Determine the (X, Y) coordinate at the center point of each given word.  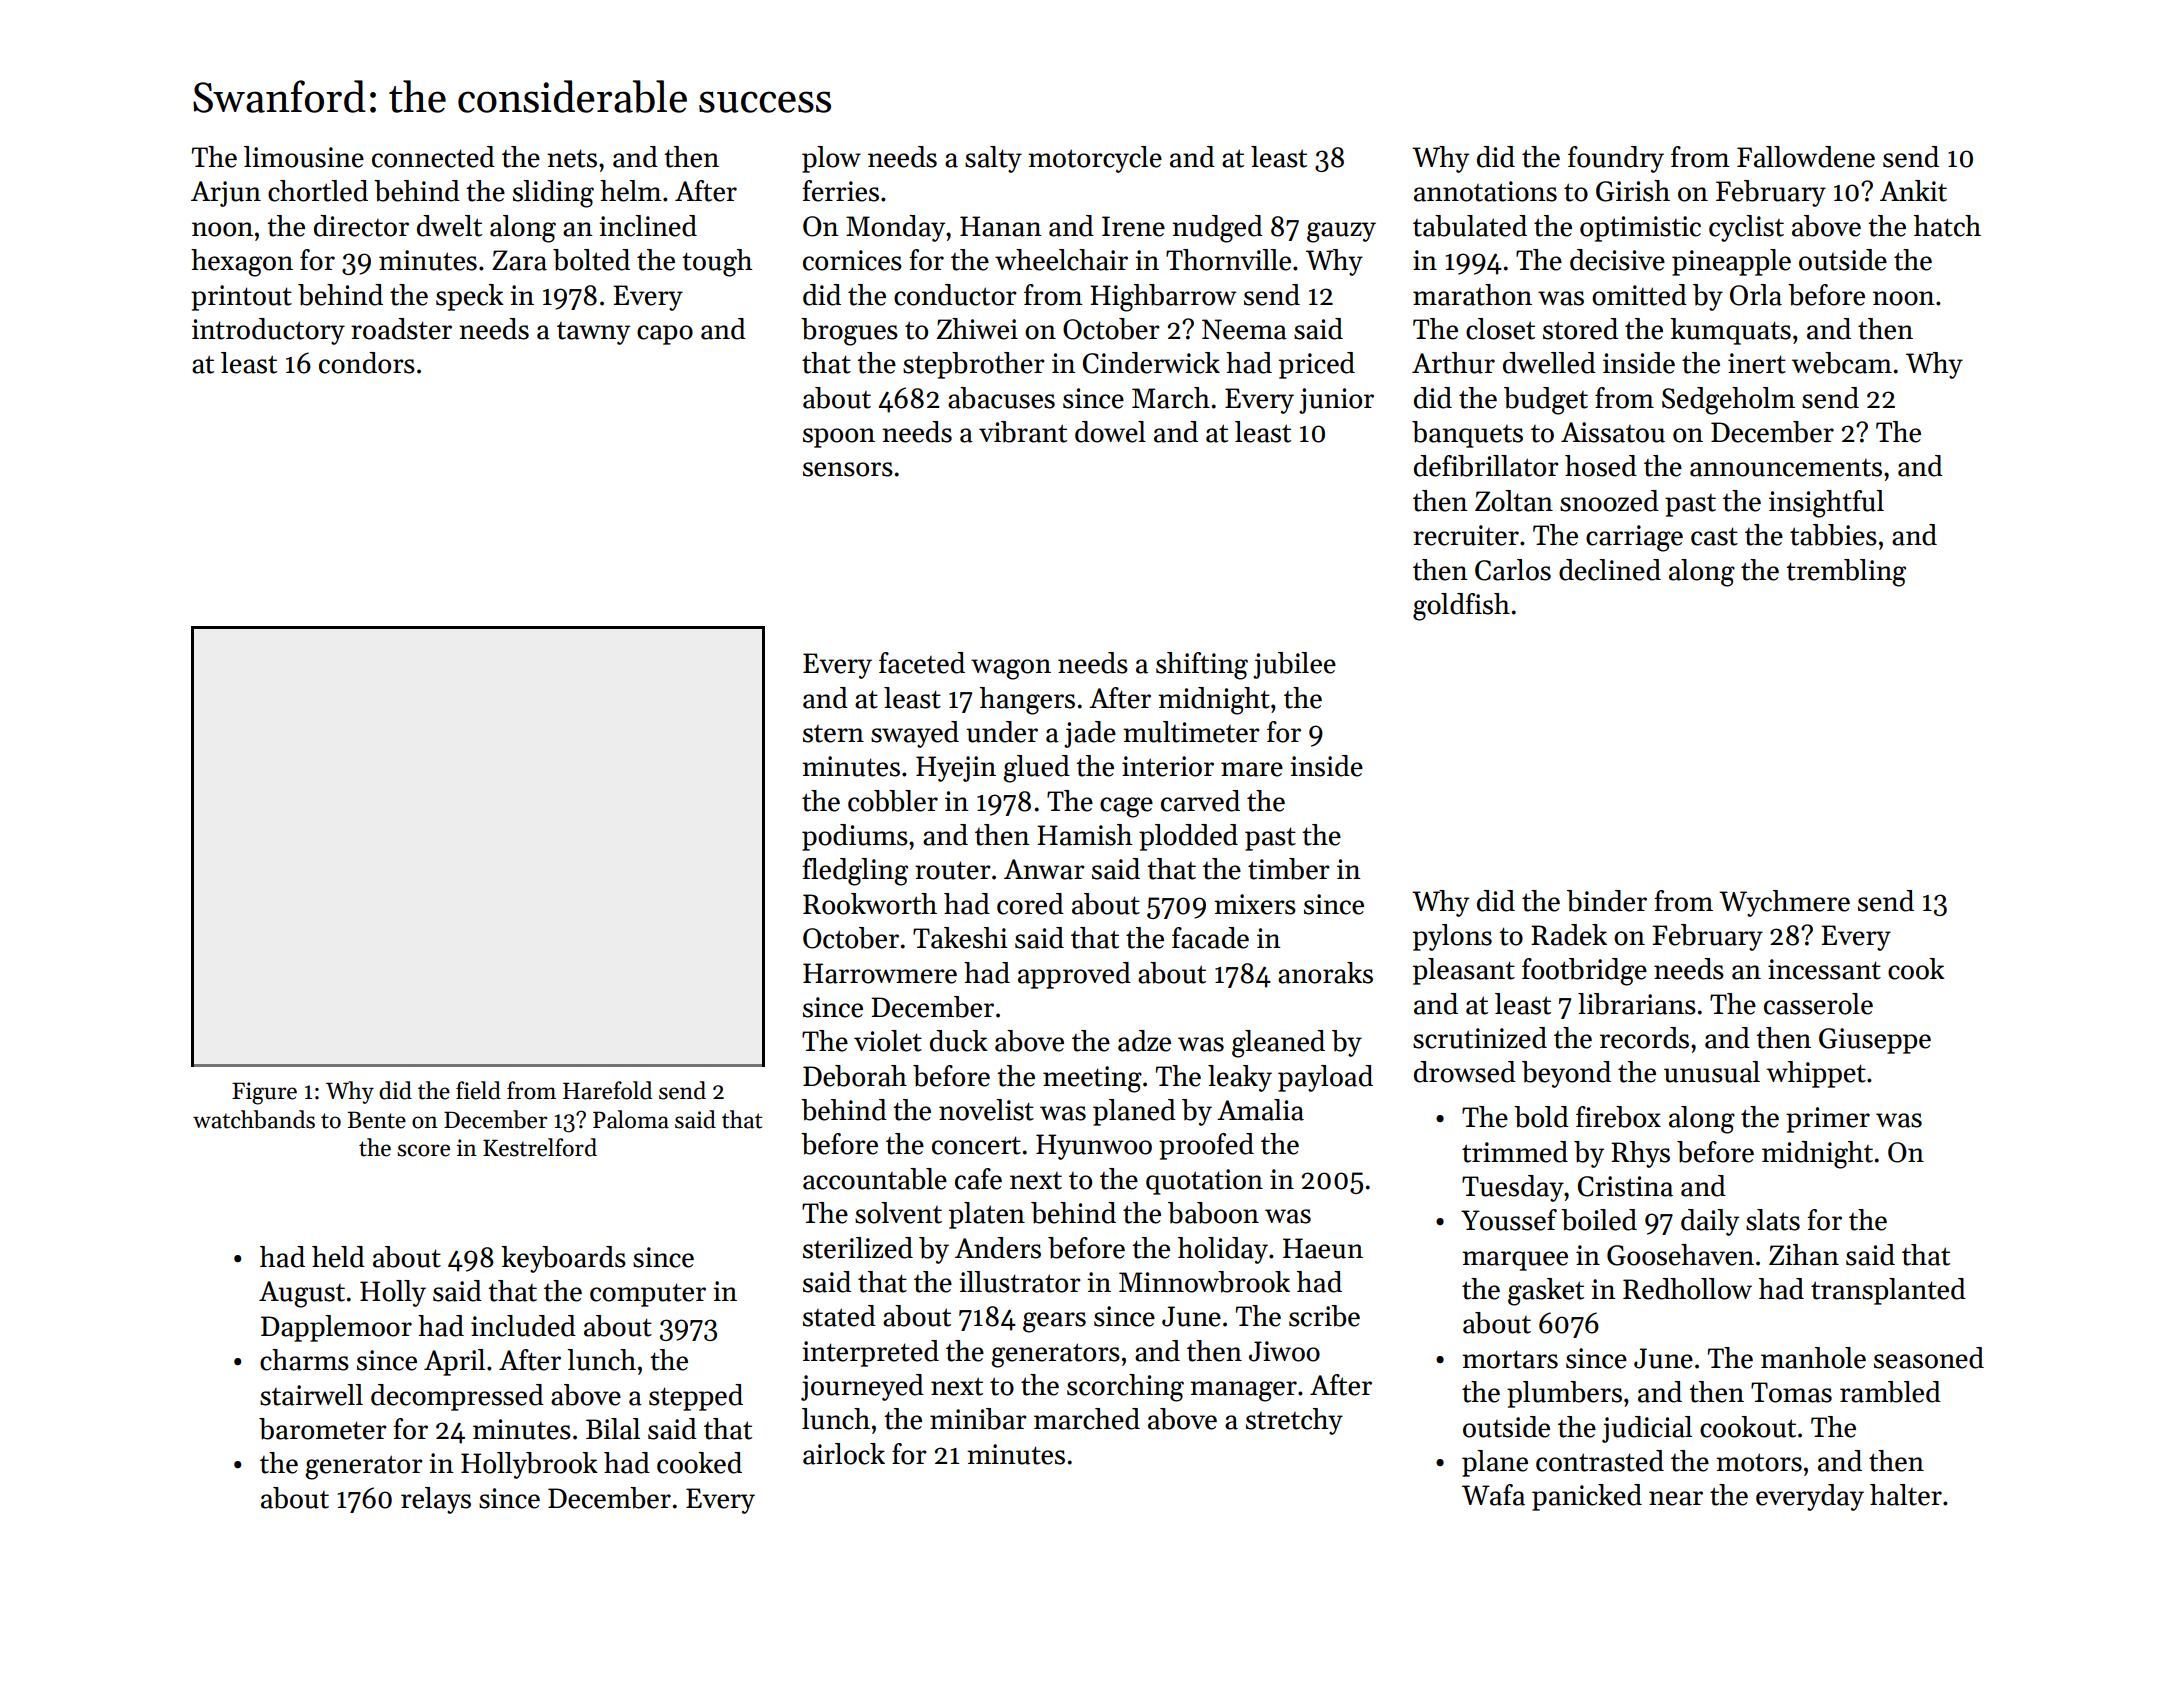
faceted (922, 663)
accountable (875, 1179)
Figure (264, 1093)
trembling (1846, 573)
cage (1126, 807)
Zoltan (1514, 501)
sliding (553, 194)
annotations (1485, 191)
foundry (1616, 159)
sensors (848, 469)
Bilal (613, 1429)
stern (833, 734)
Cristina (1625, 1186)
